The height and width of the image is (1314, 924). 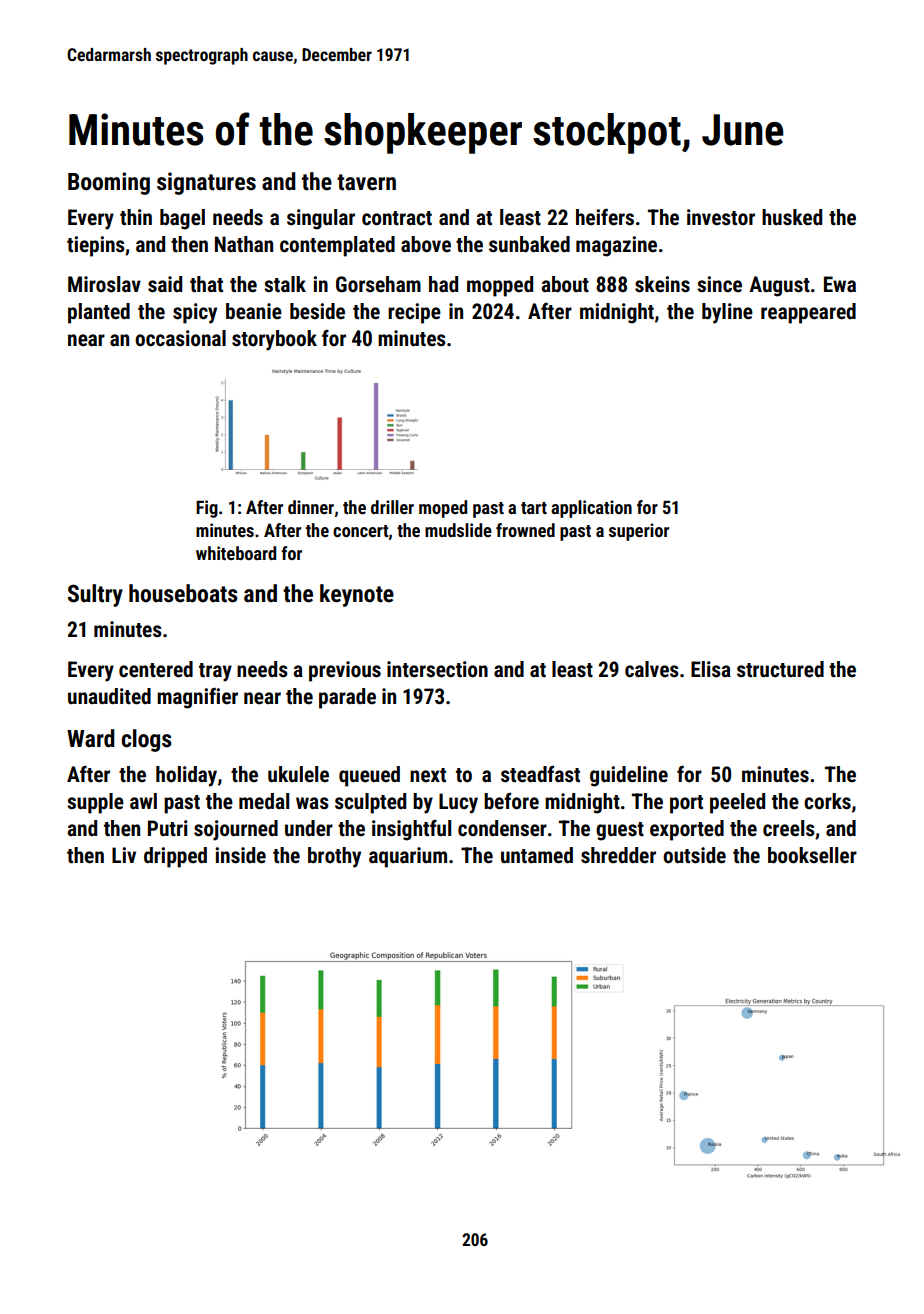 I want to click on brothy, so click(x=334, y=857).
